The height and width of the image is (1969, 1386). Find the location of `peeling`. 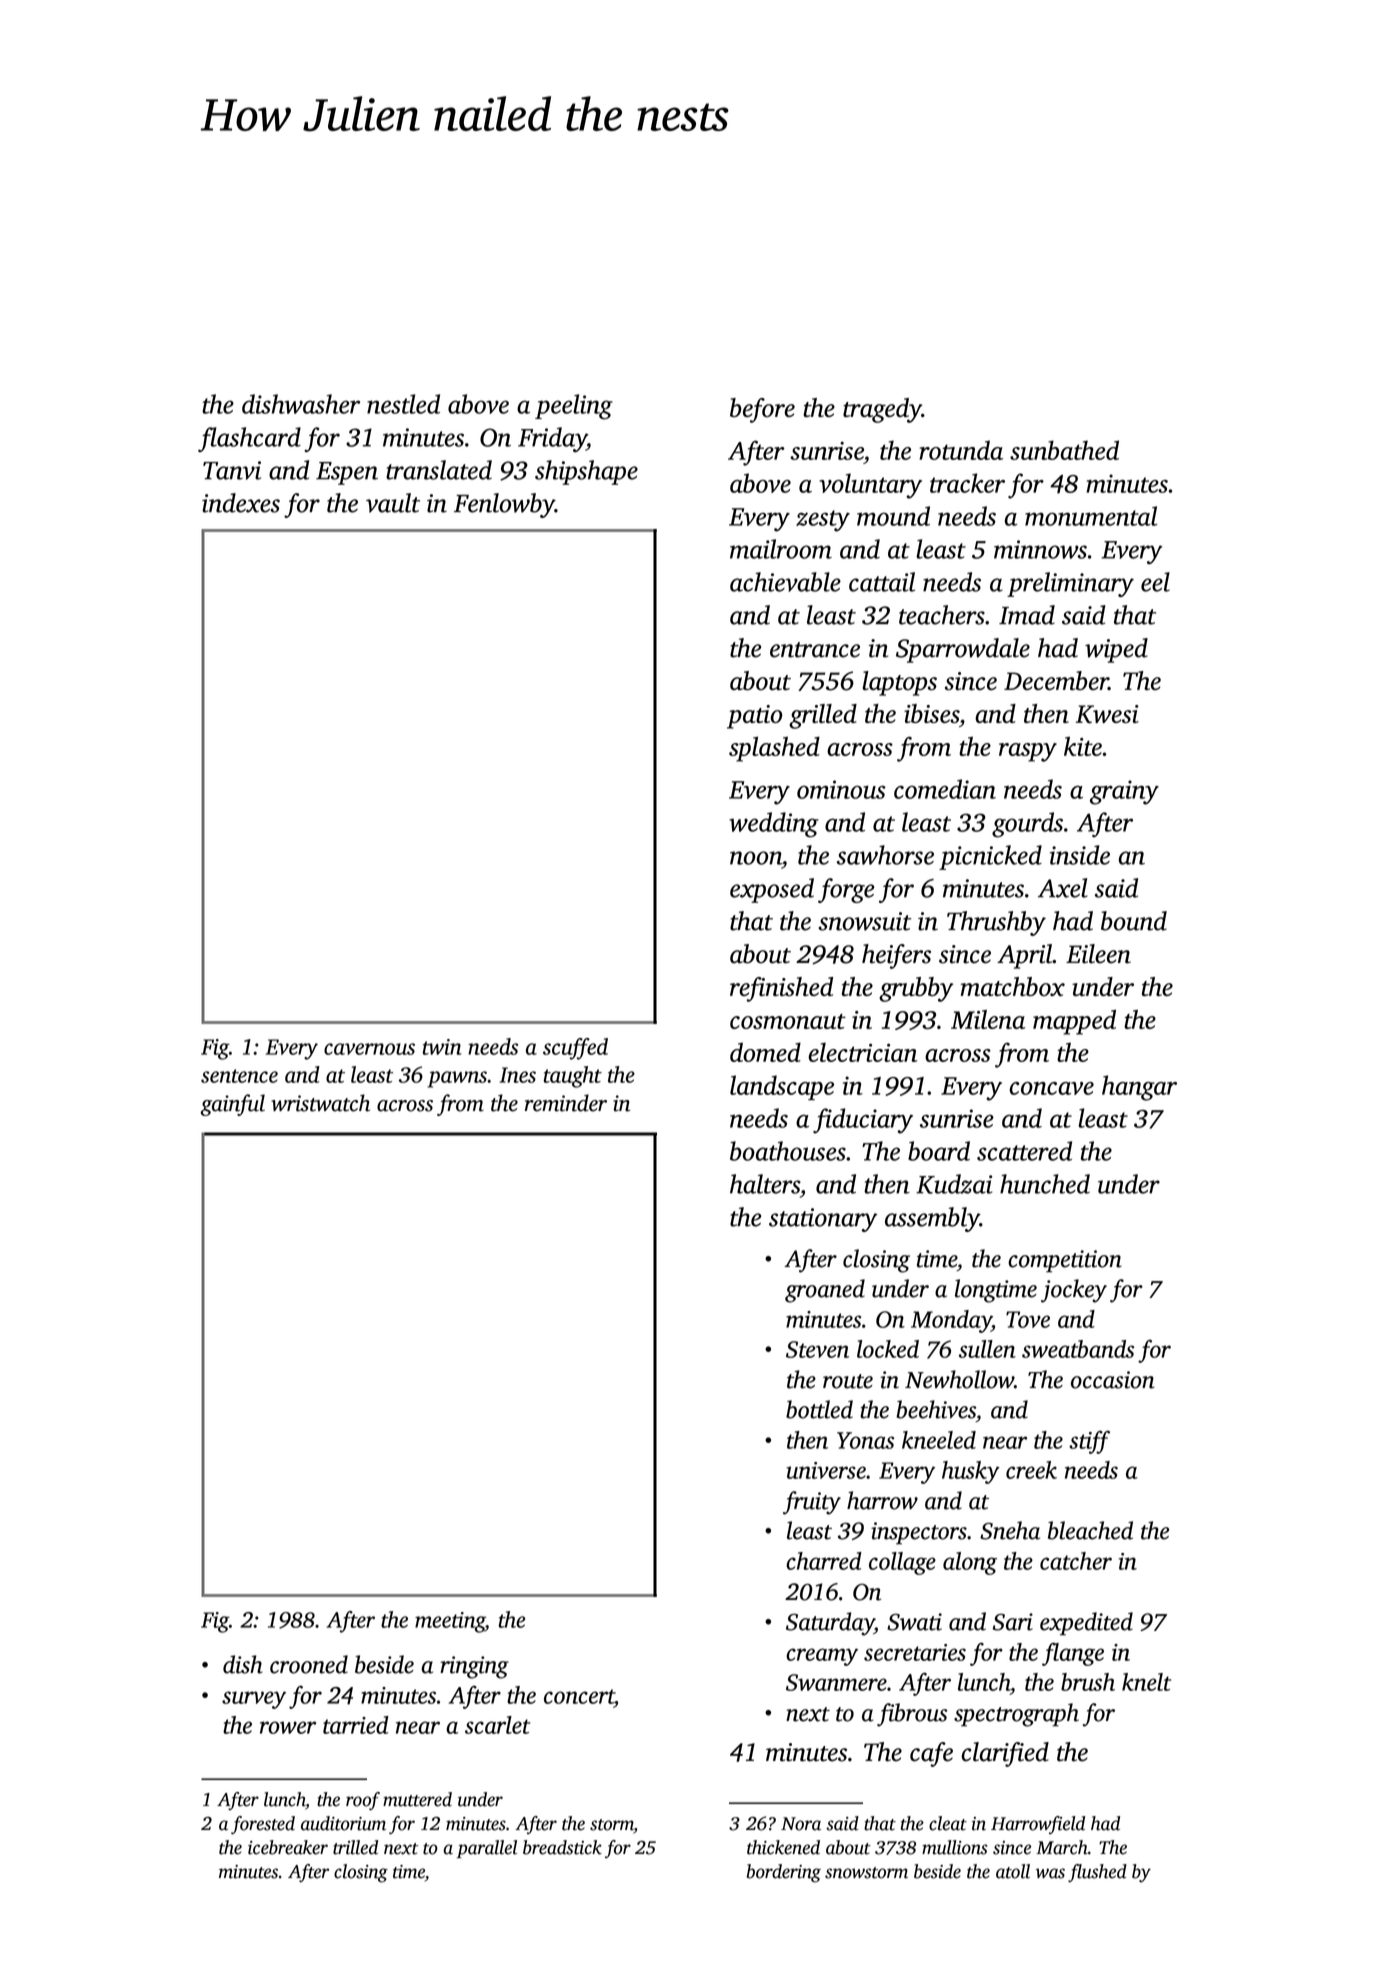

peeling is located at coordinates (574, 407).
